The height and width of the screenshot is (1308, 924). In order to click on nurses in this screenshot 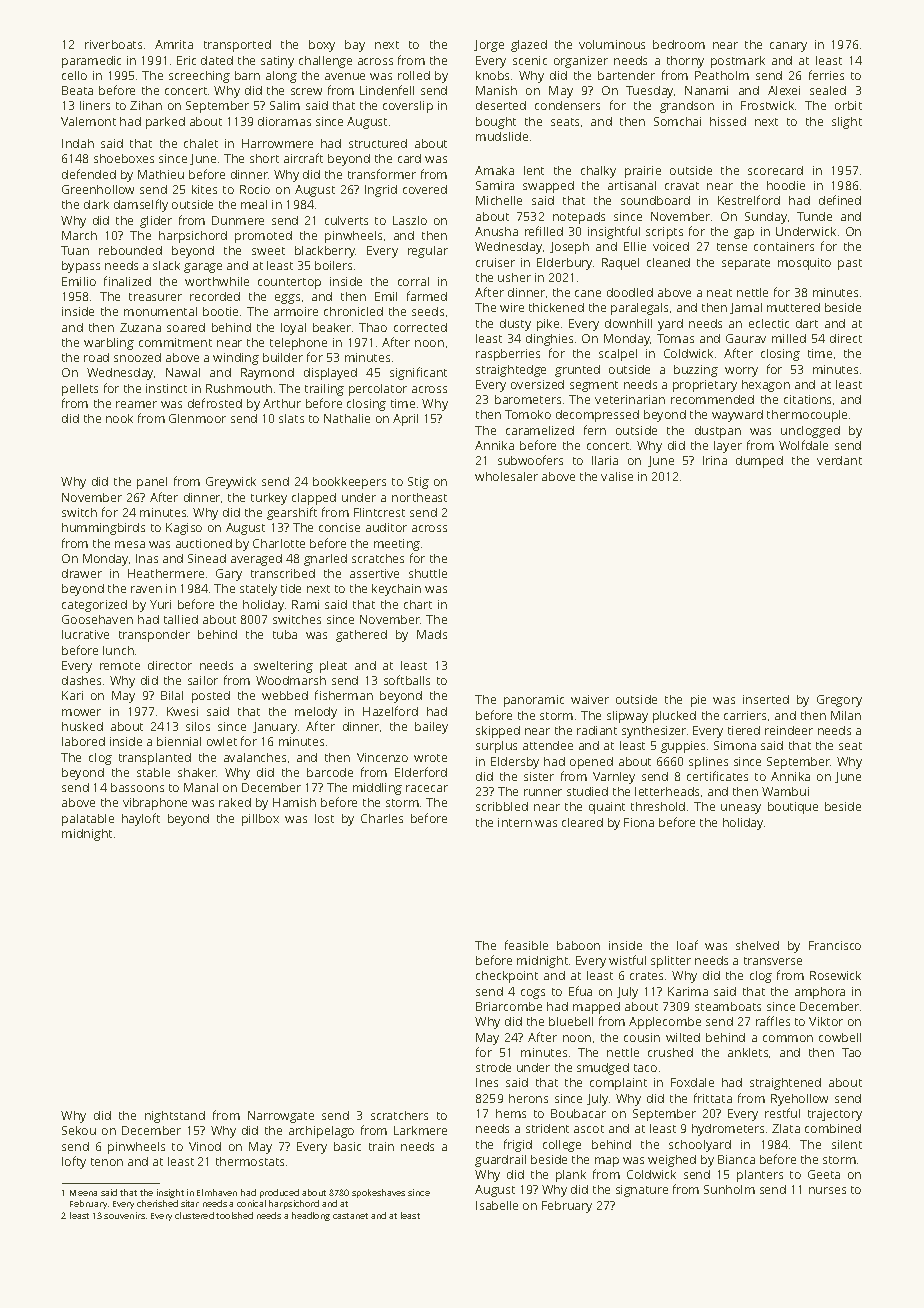, I will do `click(827, 1190)`.
